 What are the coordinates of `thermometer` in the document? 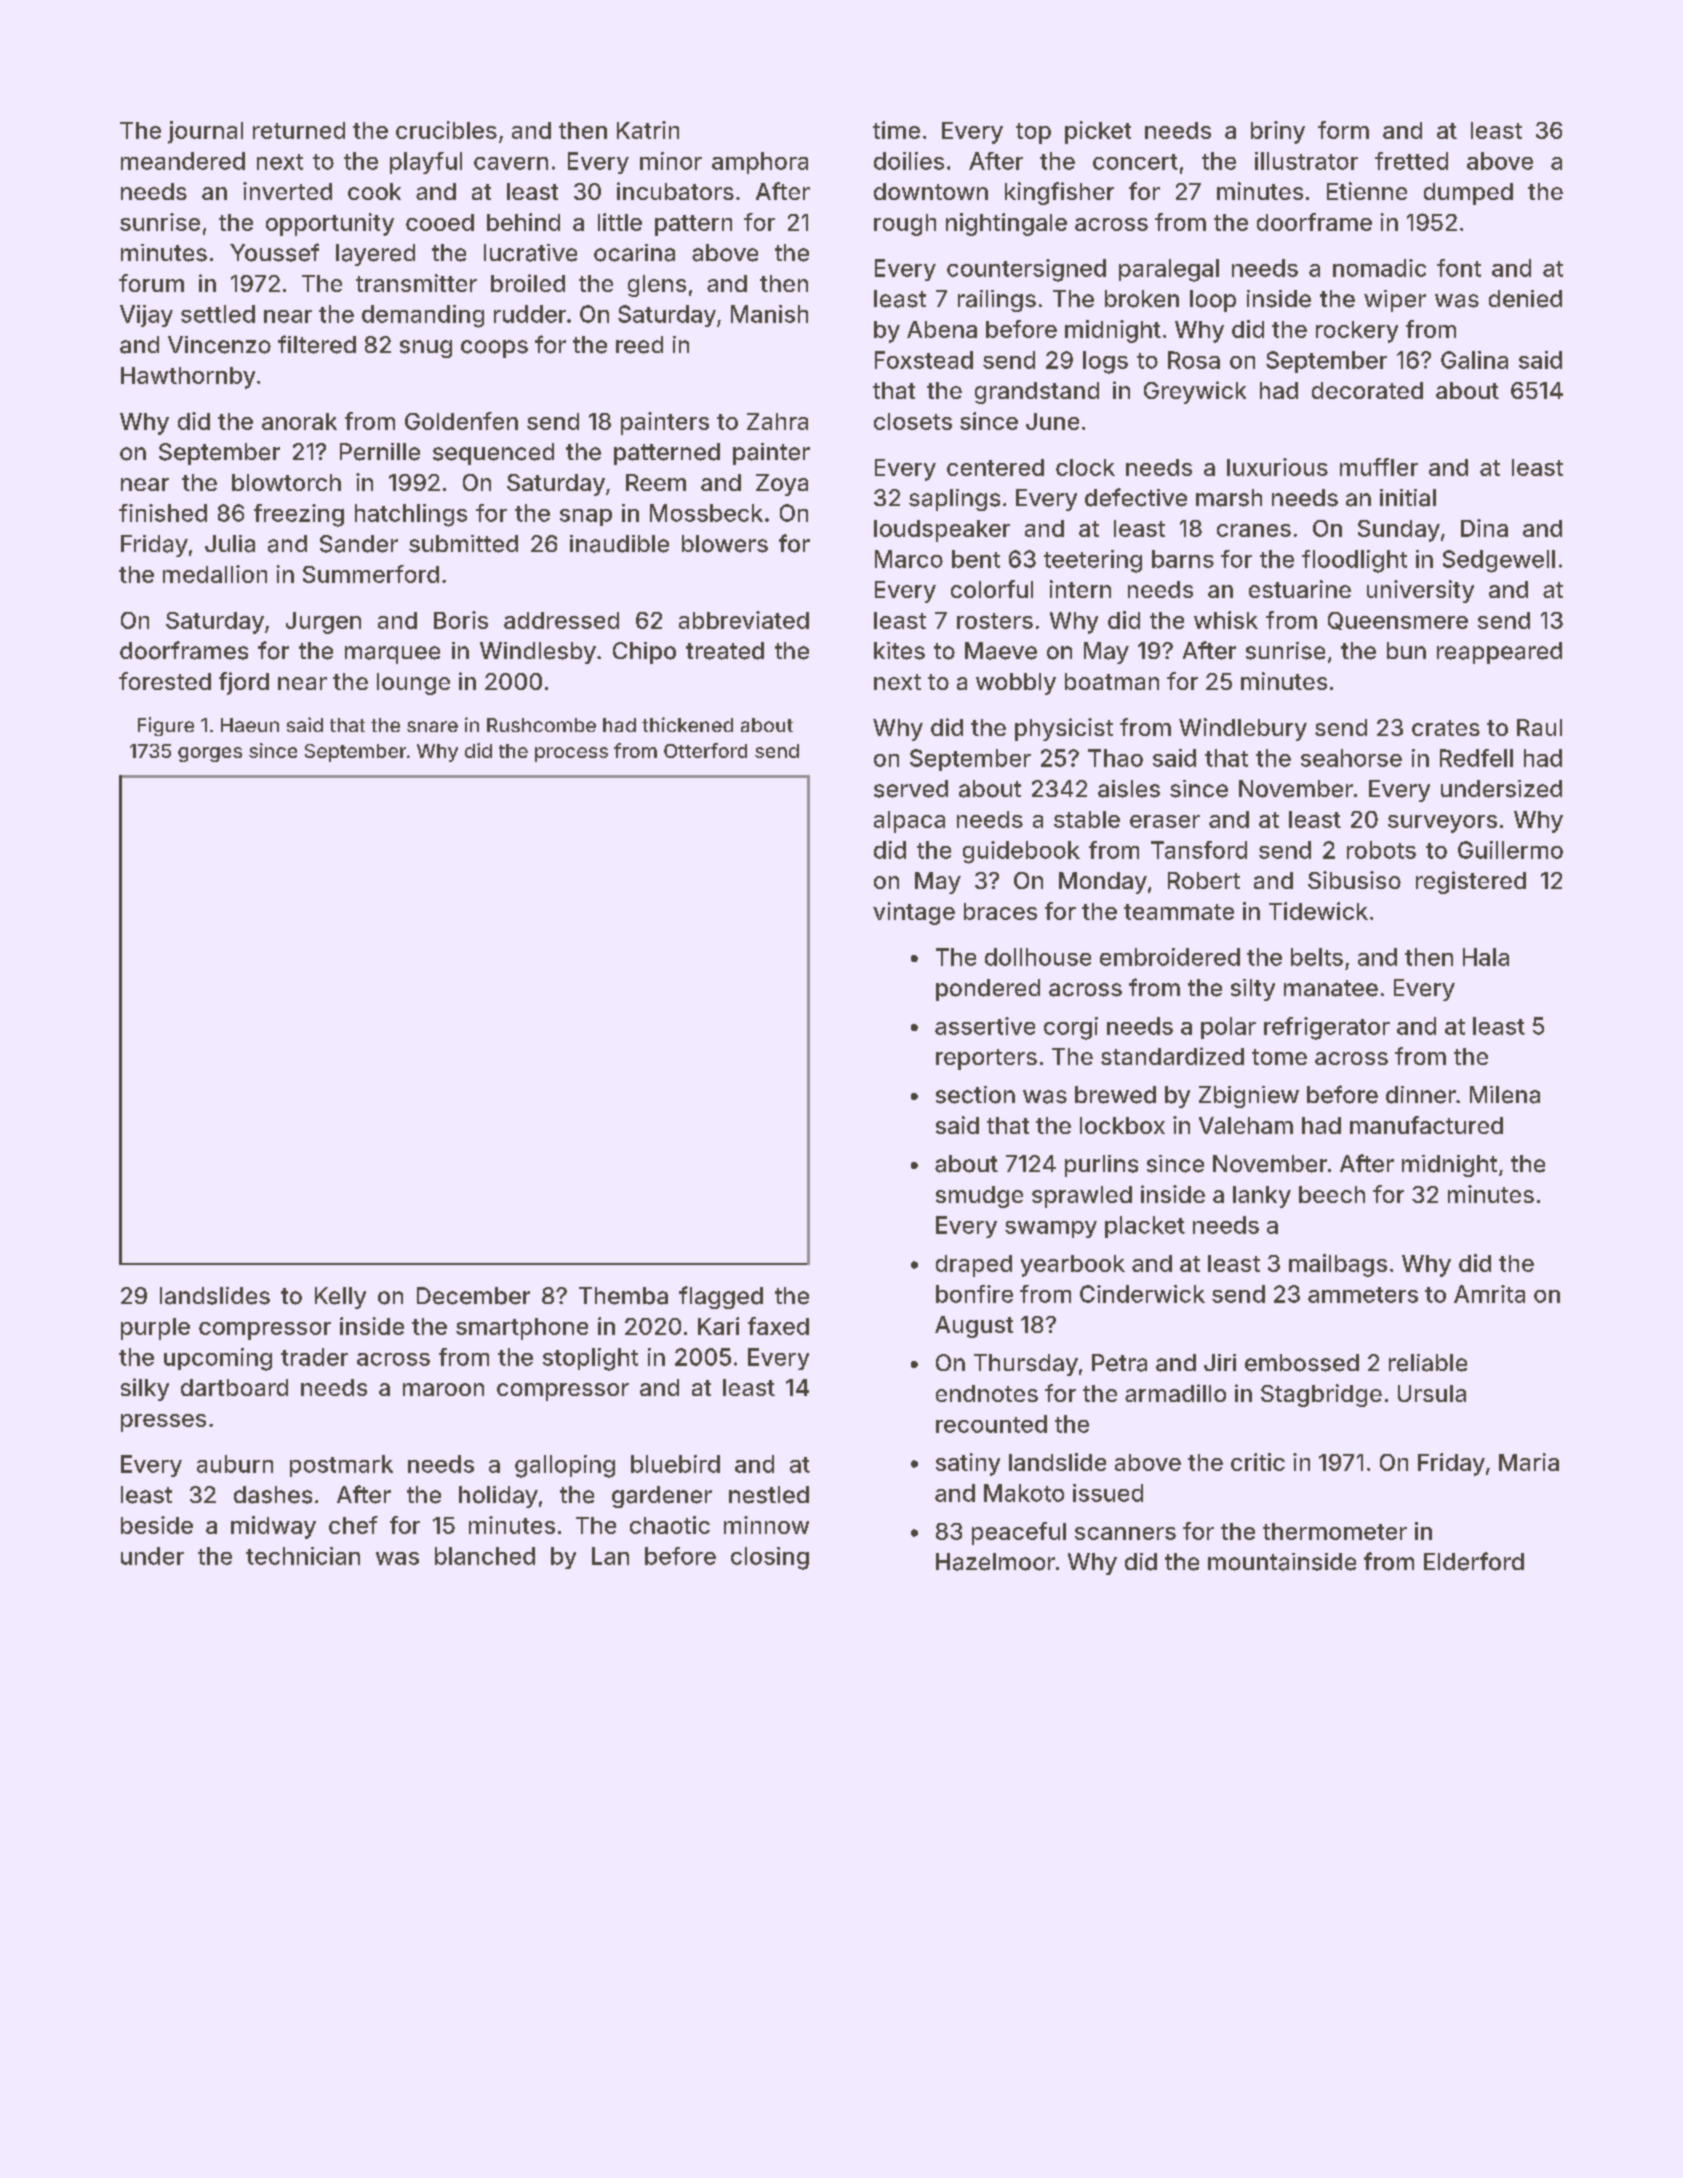 It's located at (1335, 1531).
